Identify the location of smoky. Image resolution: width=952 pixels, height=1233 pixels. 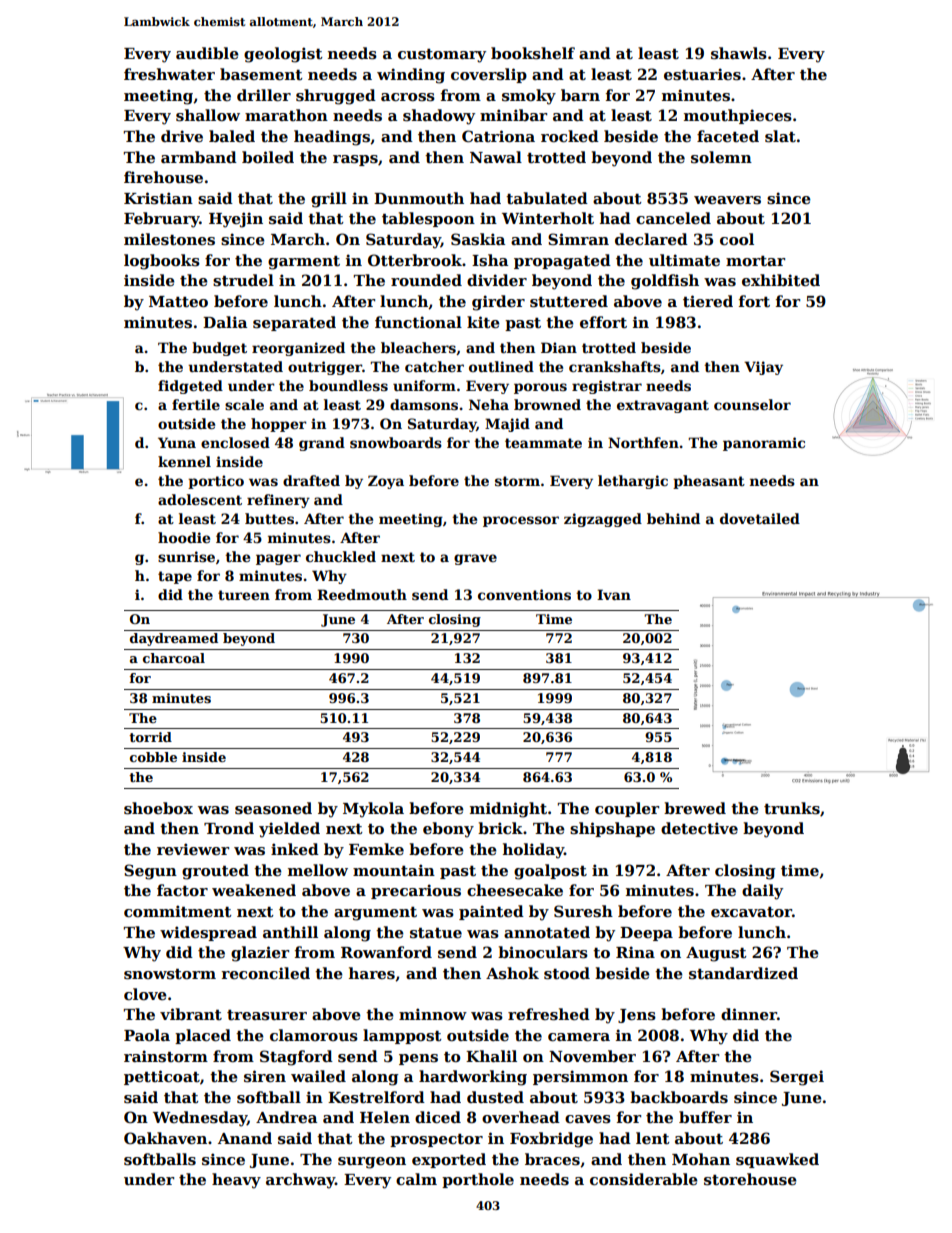
(529, 97).
